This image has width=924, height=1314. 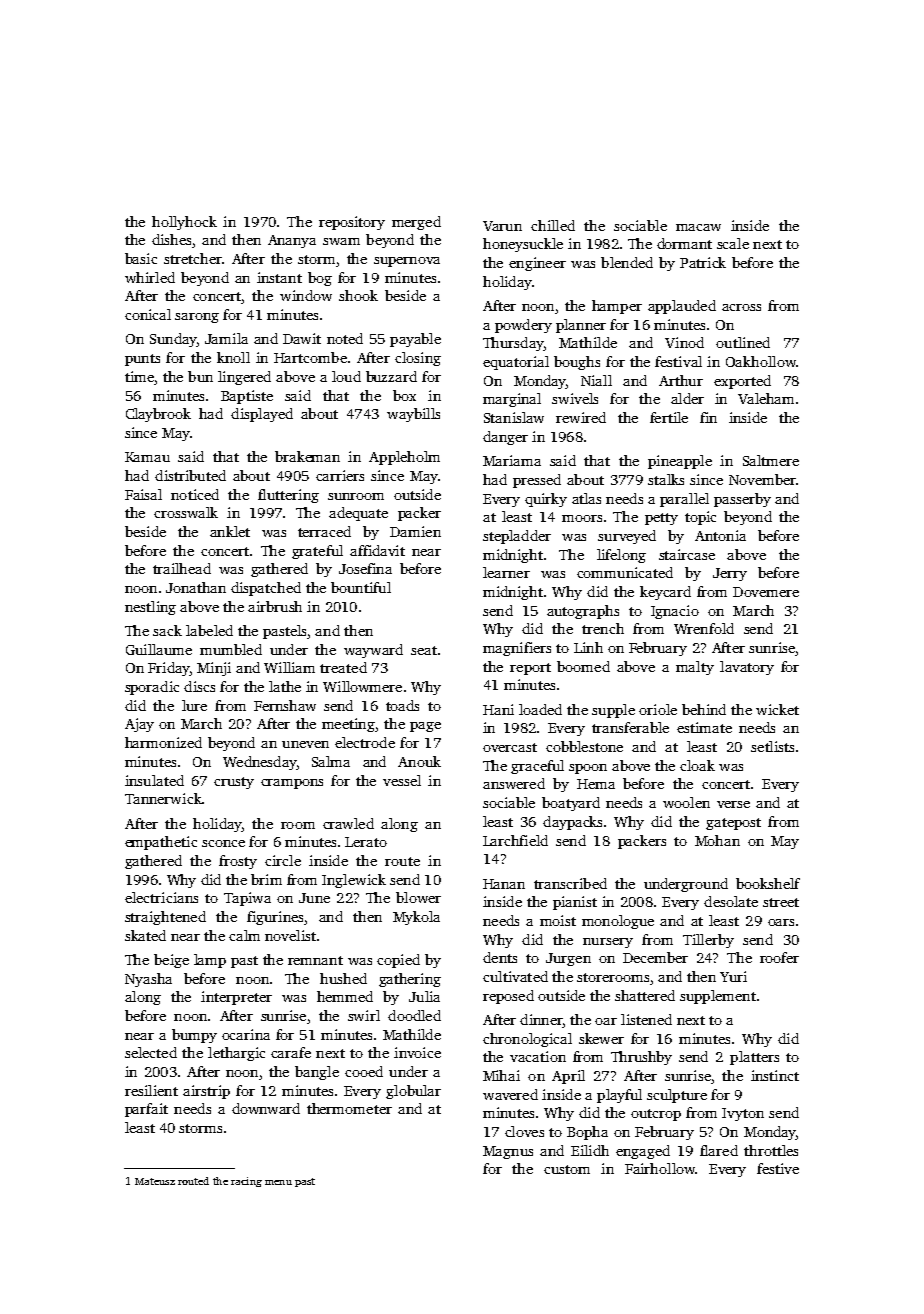 What do you see at coordinates (161, 843) in the image?
I see `empathetic` at bounding box center [161, 843].
